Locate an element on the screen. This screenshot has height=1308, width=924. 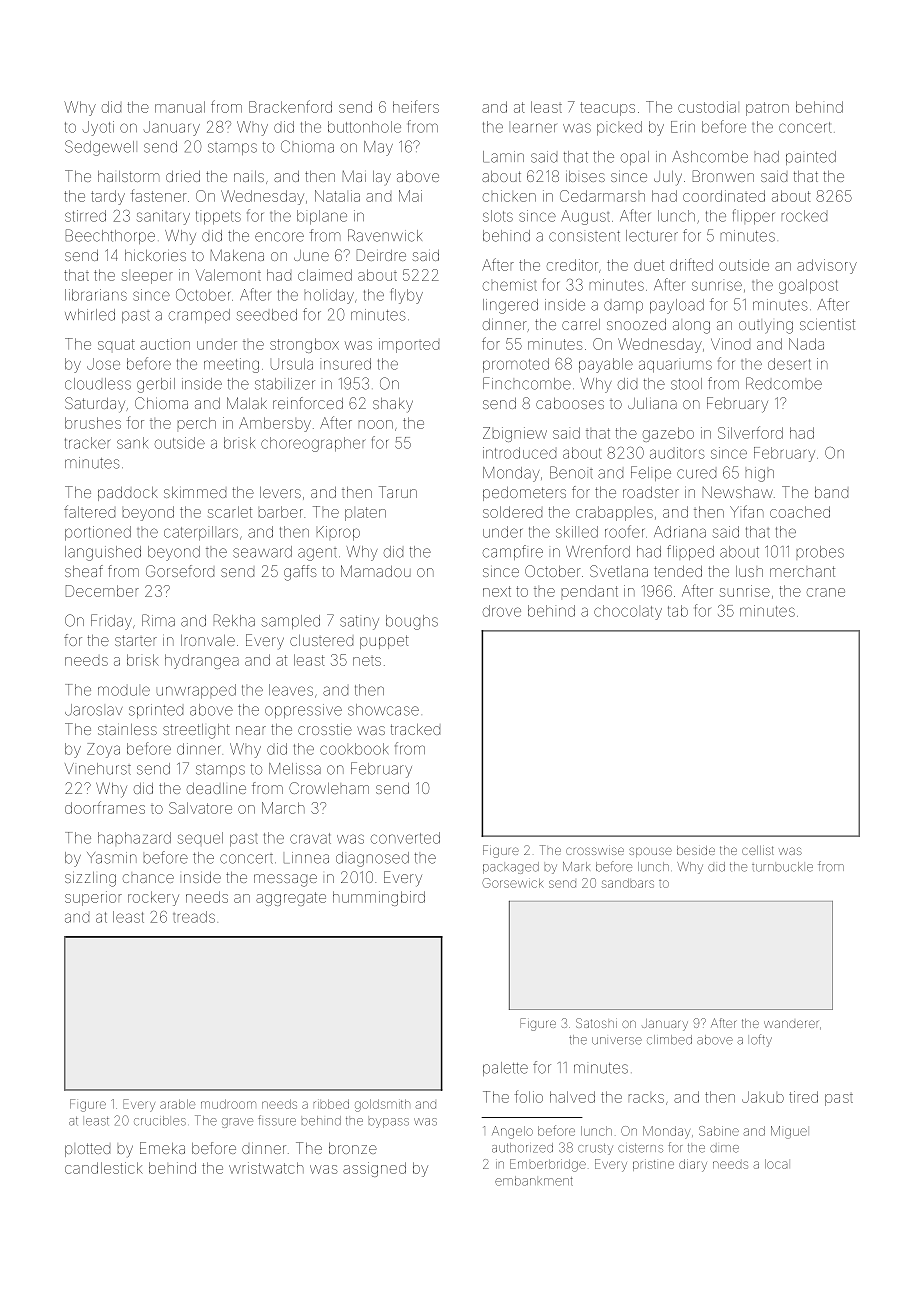
chocolaty is located at coordinates (628, 612).
